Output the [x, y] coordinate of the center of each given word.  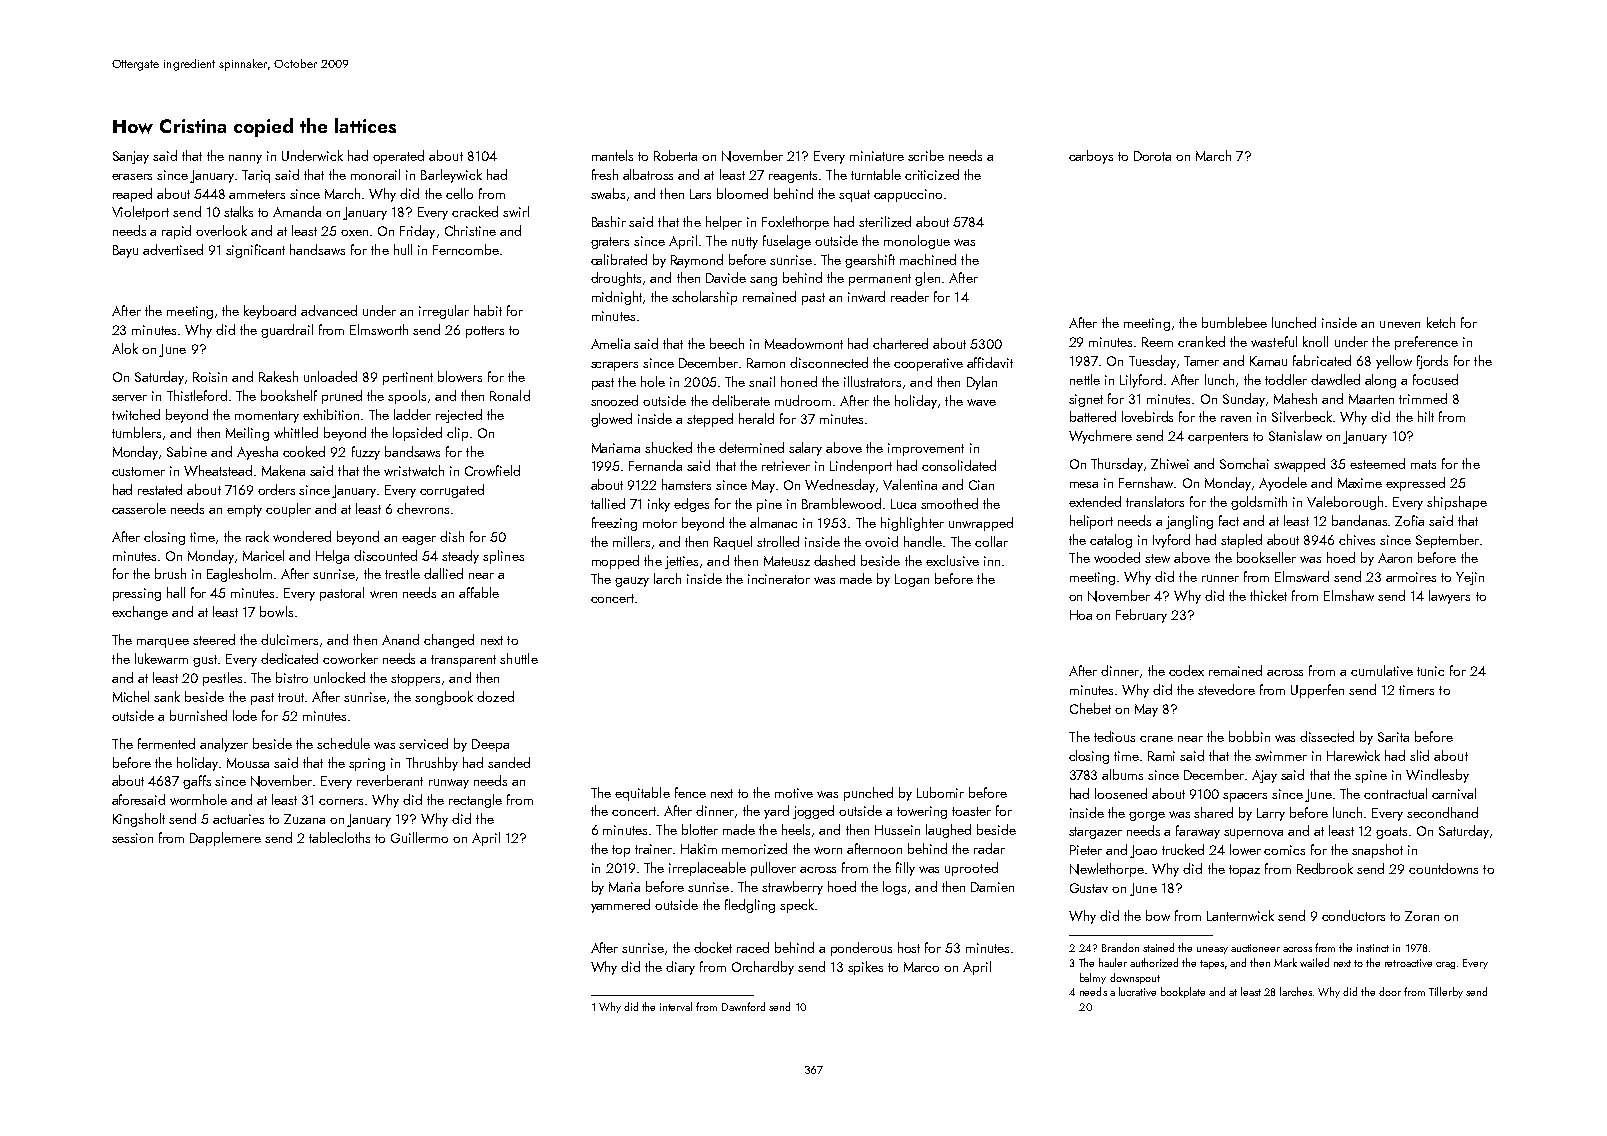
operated [398, 157]
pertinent [408, 378]
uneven [1400, 324]
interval [676, 1006]
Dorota [1152, 156]
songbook [444, 698]
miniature [877, 156]
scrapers [614, 366]
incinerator [779, 579]
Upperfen [1317, 691]
